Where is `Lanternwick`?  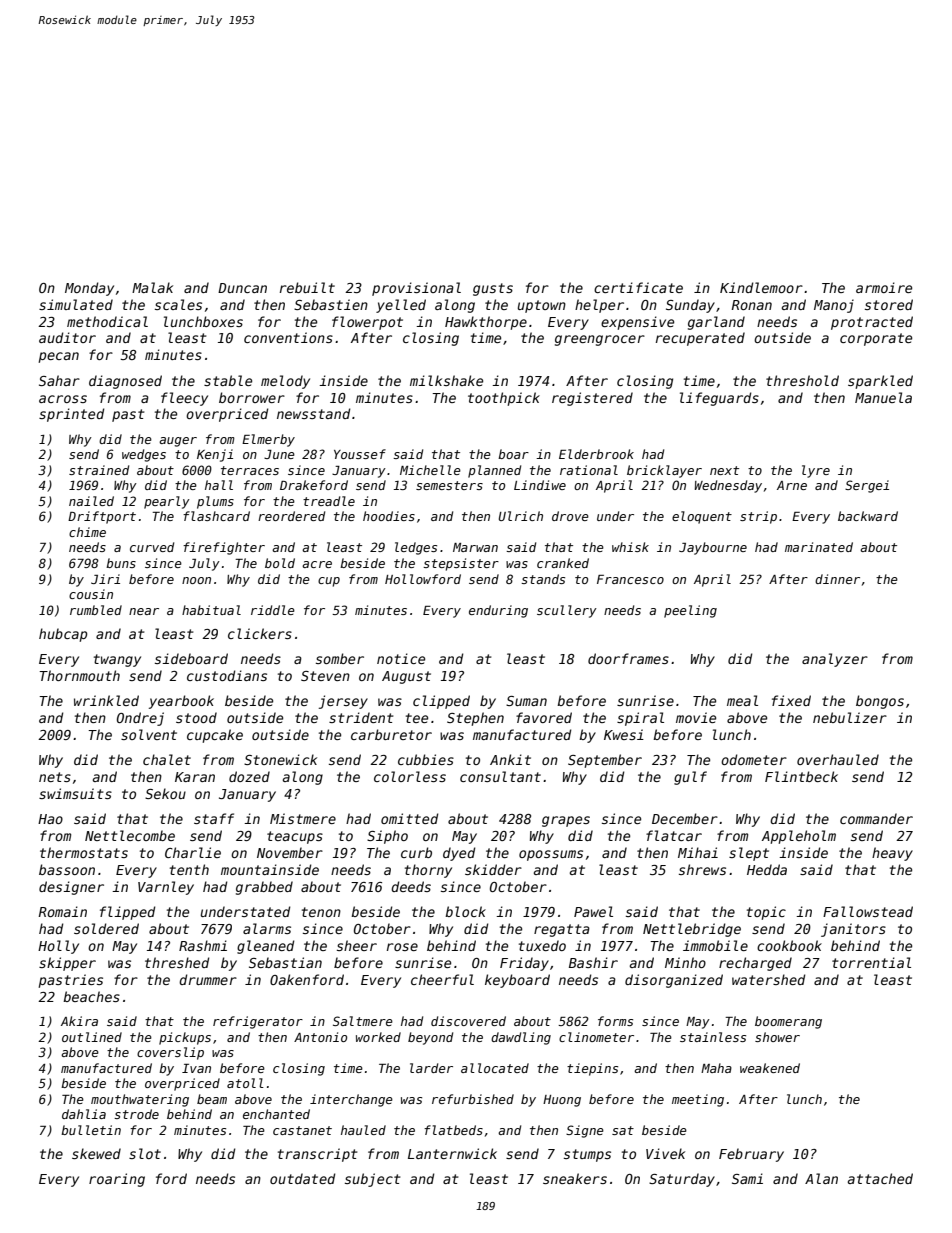
Lanternwick is located at coordinates (452, 1153).
